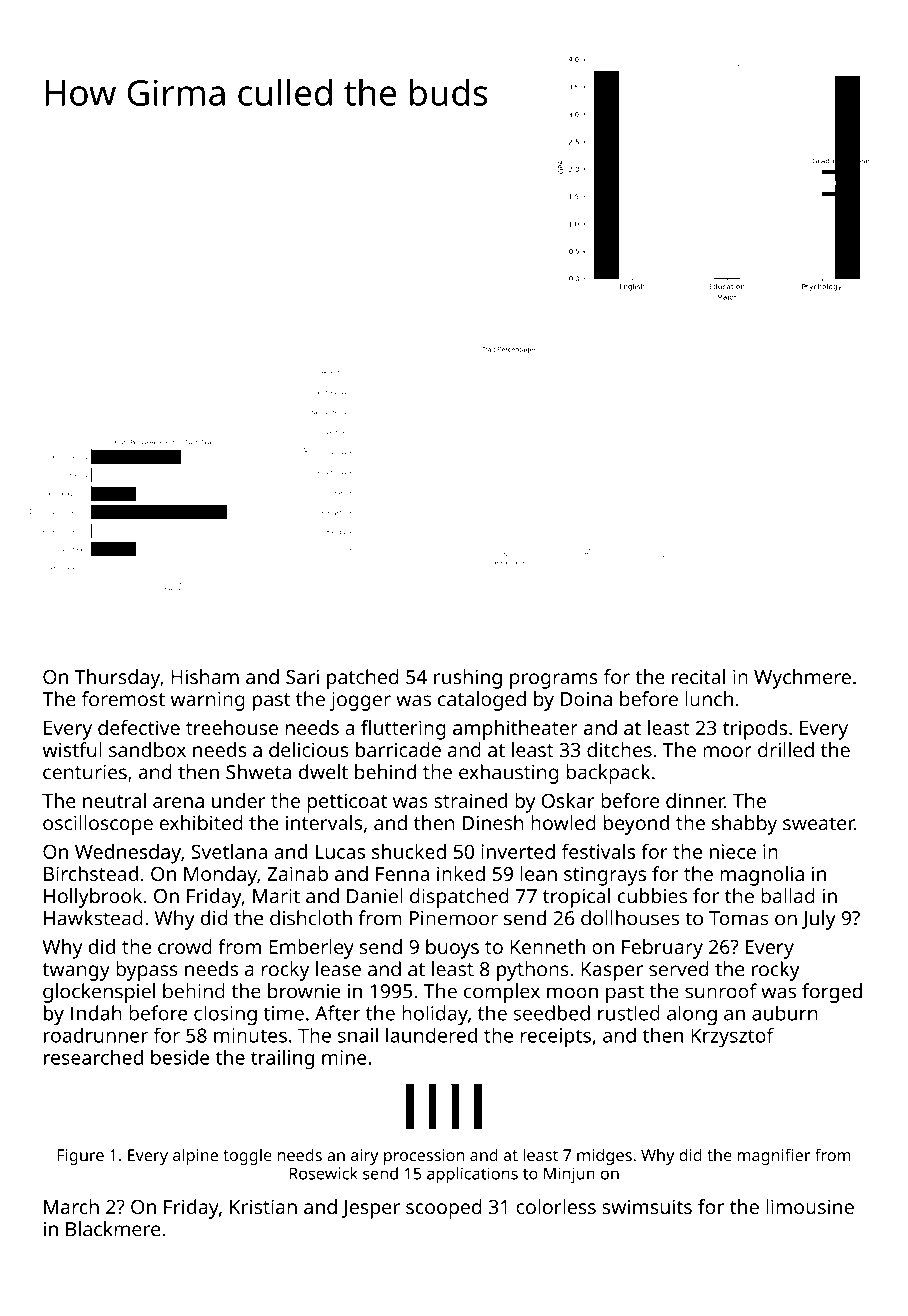 The image size is (908, 1316). Describe the element at coordinates (205, 676) in the image. I see `Hisham` at that location.
